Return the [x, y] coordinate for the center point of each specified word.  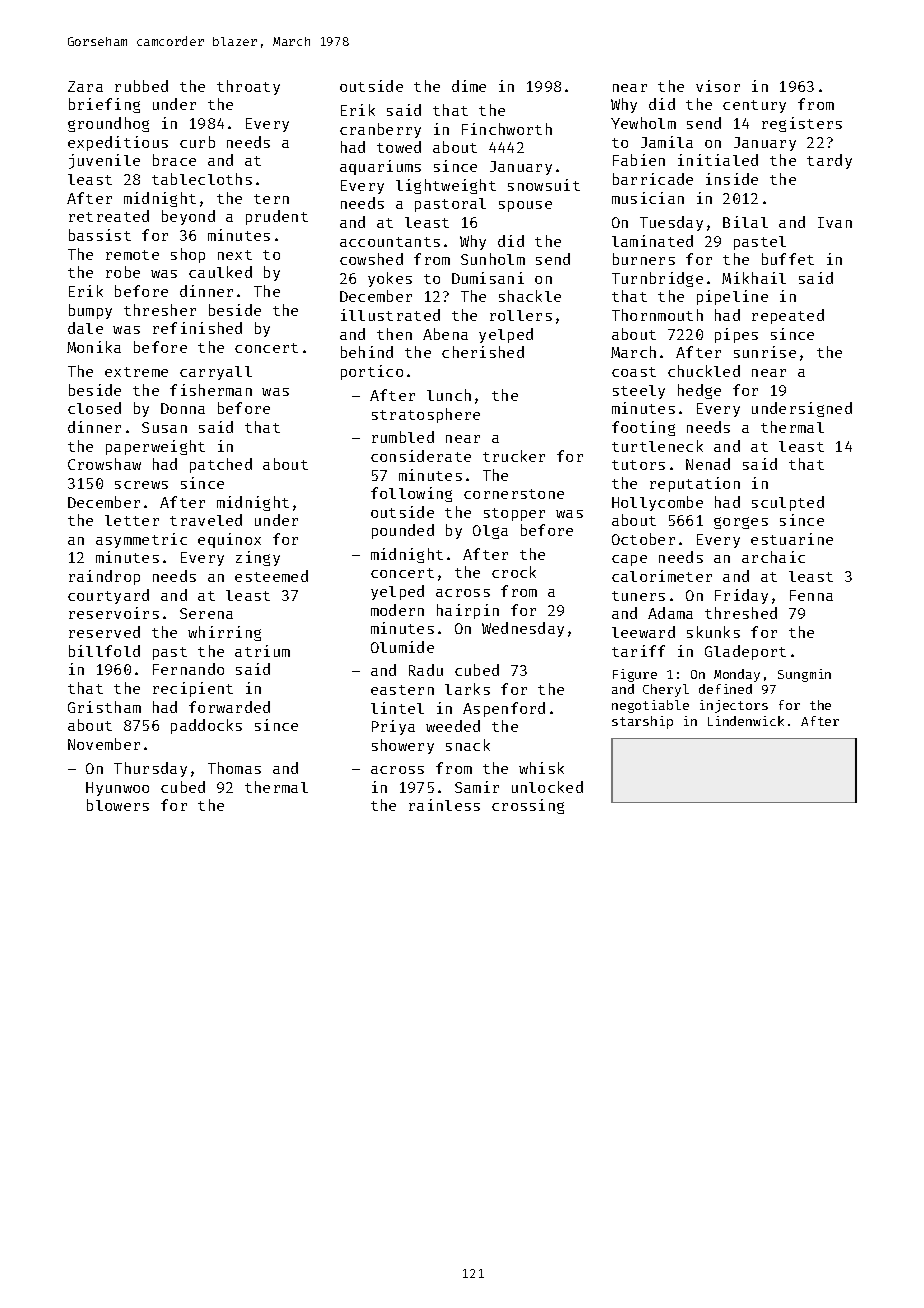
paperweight [155, 447]
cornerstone [514, 494]
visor [718, 86]
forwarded [229, 707]
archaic [773, 557]
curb [197, 142]
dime [469, 86]
